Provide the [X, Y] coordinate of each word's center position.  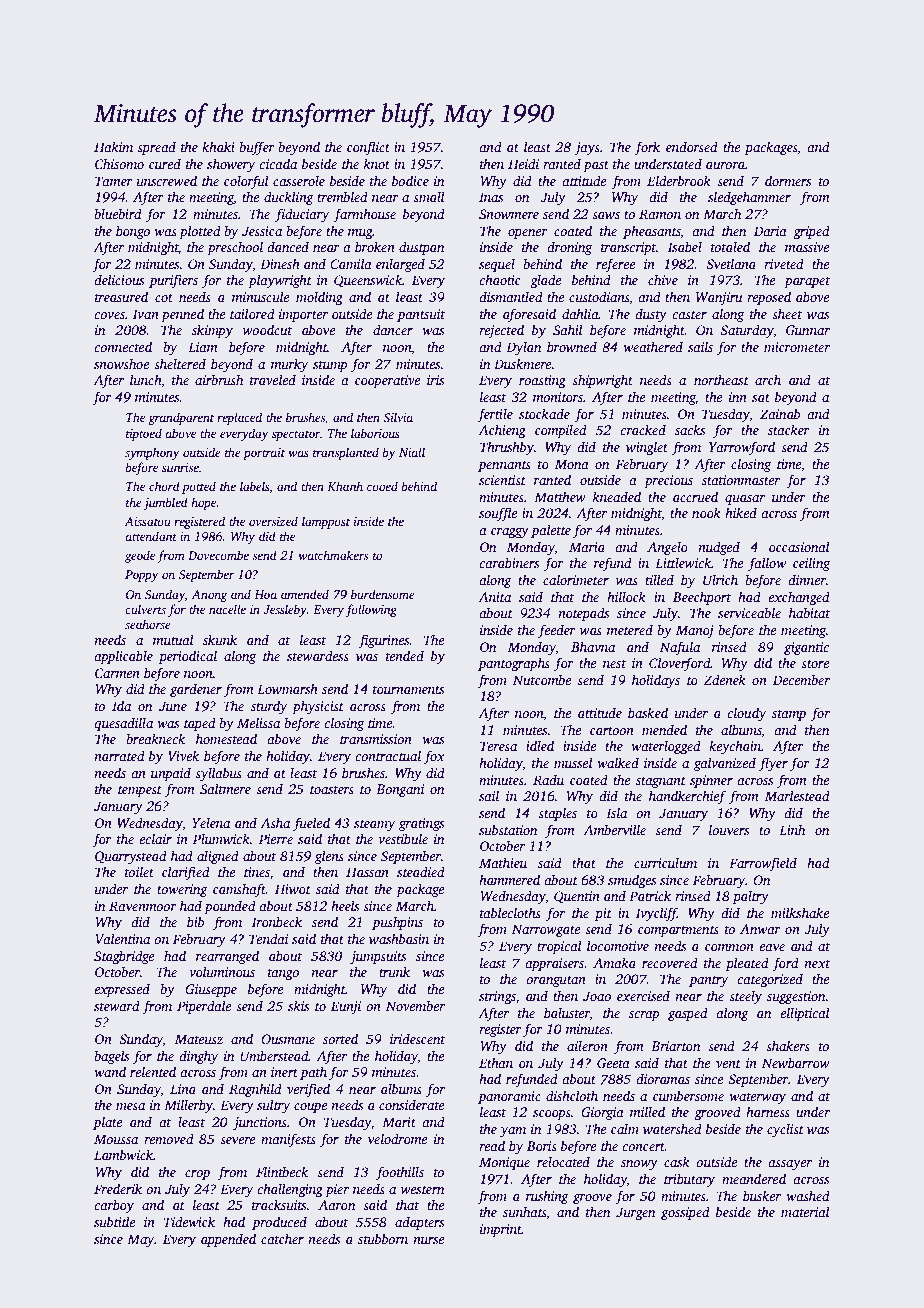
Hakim [113, 146]
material [805, 1211]
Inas [491, 197]
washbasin [399, 938]
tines [257, 872]
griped [811, 232]
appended [228, 1240]
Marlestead [797, 795]
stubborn [383, 1238]
